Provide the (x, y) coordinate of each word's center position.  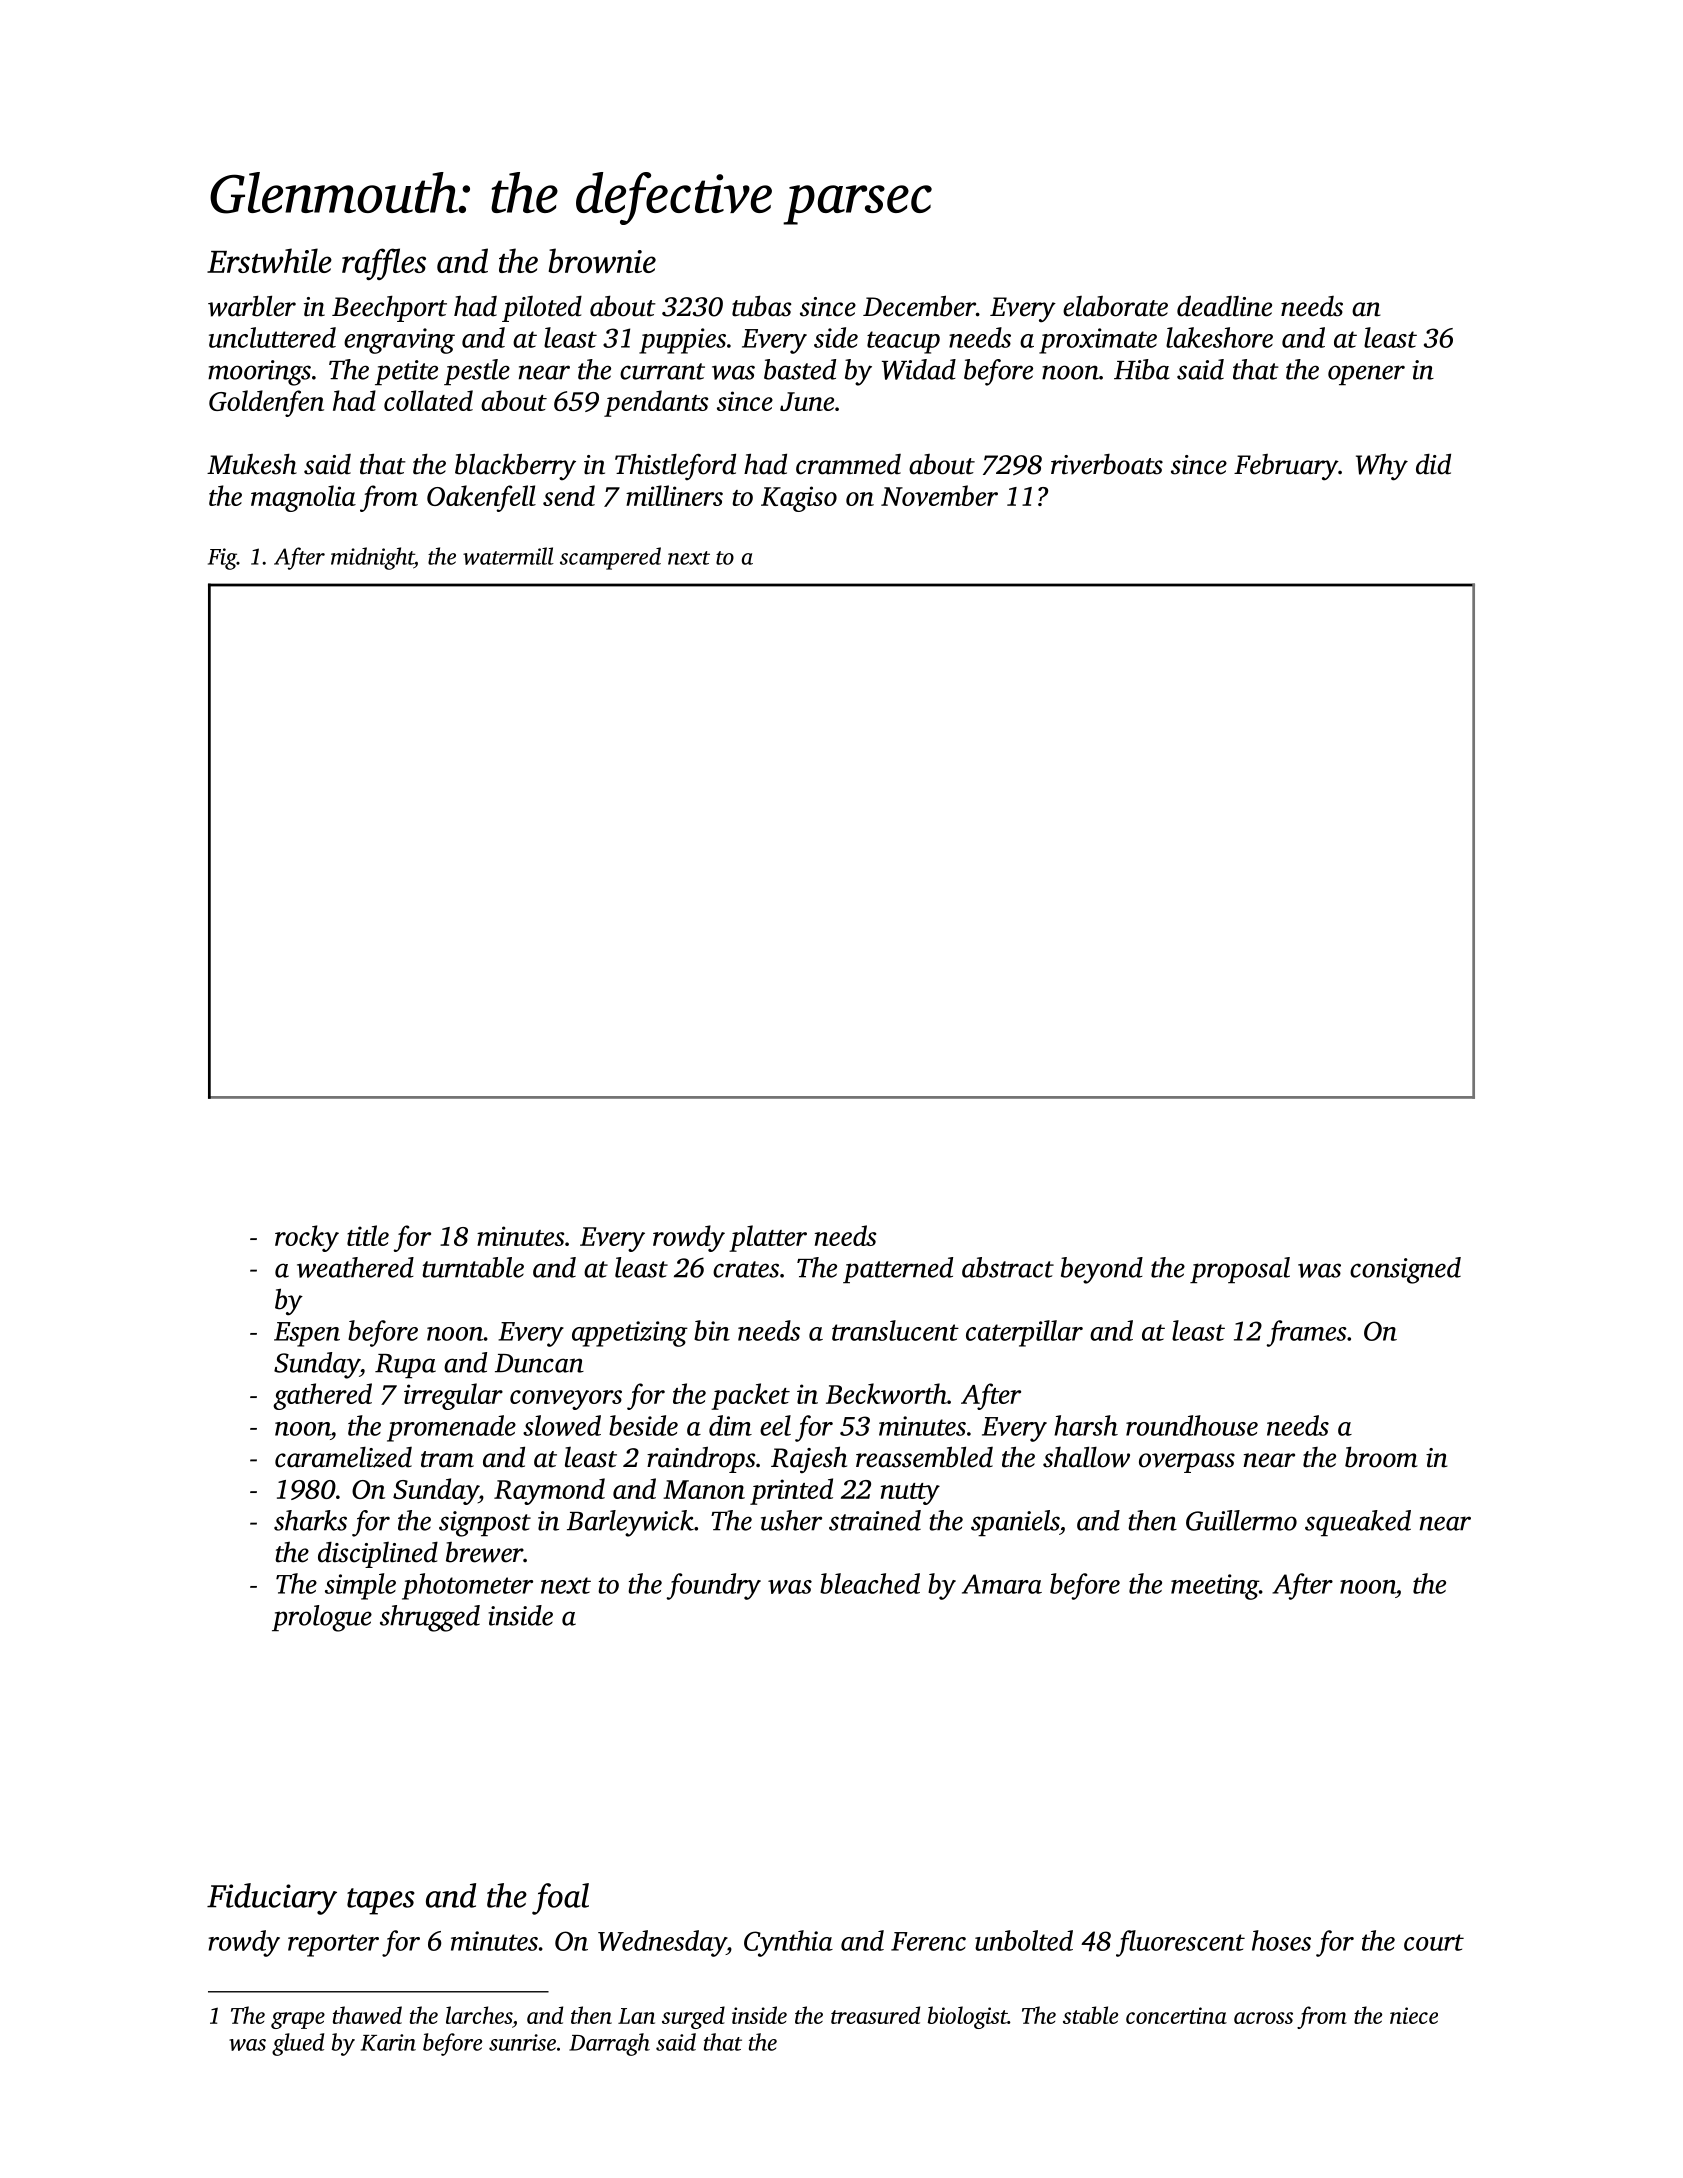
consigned (1405, 1270)
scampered (610, 558)
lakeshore (1219, 337)
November (939, 495)
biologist (968, 2017)
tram (447, 1459)
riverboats (1107, 464)
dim (730, 1425)
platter (768, 1238)
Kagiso (799, 499)
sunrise (522, 2042)
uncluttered (272, 337)
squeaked (1358, 1523)
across (1263, 2018)
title (368, 1235)
